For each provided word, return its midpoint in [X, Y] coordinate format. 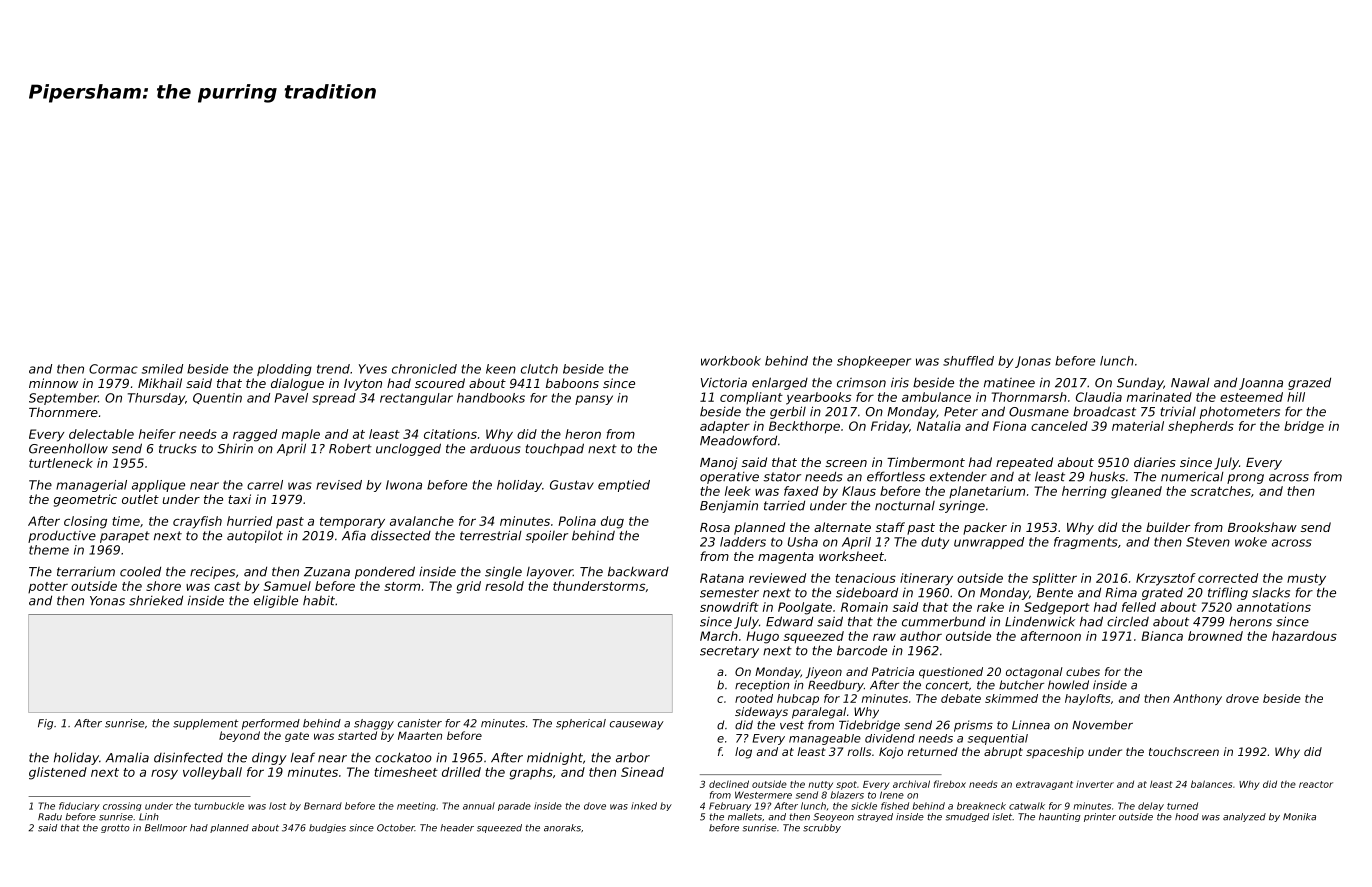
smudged [967, 817]
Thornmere [63, 412]
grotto [115, 828]
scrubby [822, 828]
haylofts [1087, 699]
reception [762, 686]
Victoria [724, 382]
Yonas [107, 601]
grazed [1309, 383]
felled [1139, 607]
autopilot [255, 536]
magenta [786, 558]
